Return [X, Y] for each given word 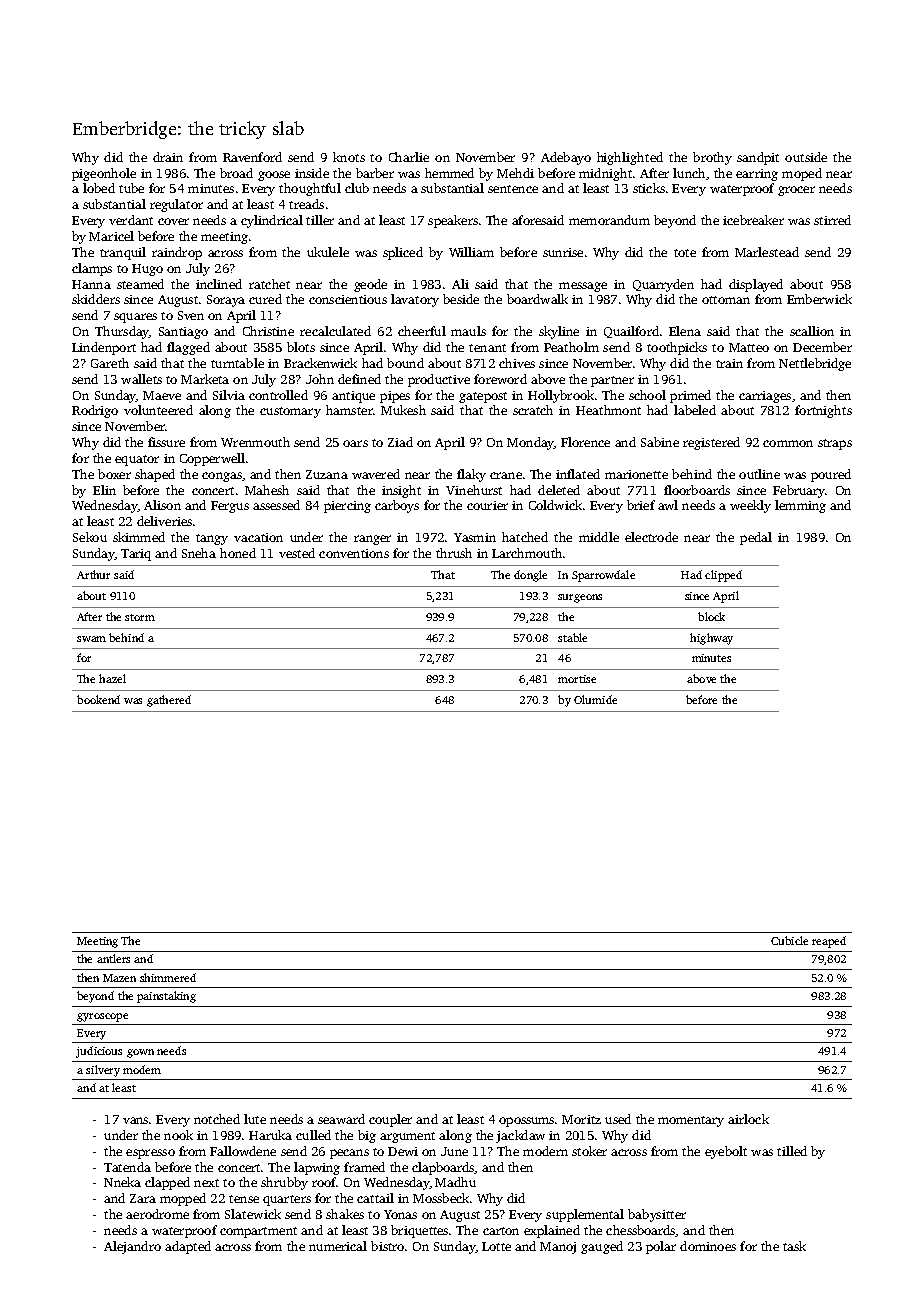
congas [222, 477]
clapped [167, 1183]
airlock [748, 1119]
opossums [526, 1122]
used [618, 1119]
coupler [390, 1120]
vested [297, 553]
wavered [376, 474]
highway [711, 639]
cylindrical [272, 221]
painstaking [166, 997]
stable [572, 637]
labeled [695, 410]
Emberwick [819, 299]
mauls [468, 331]
